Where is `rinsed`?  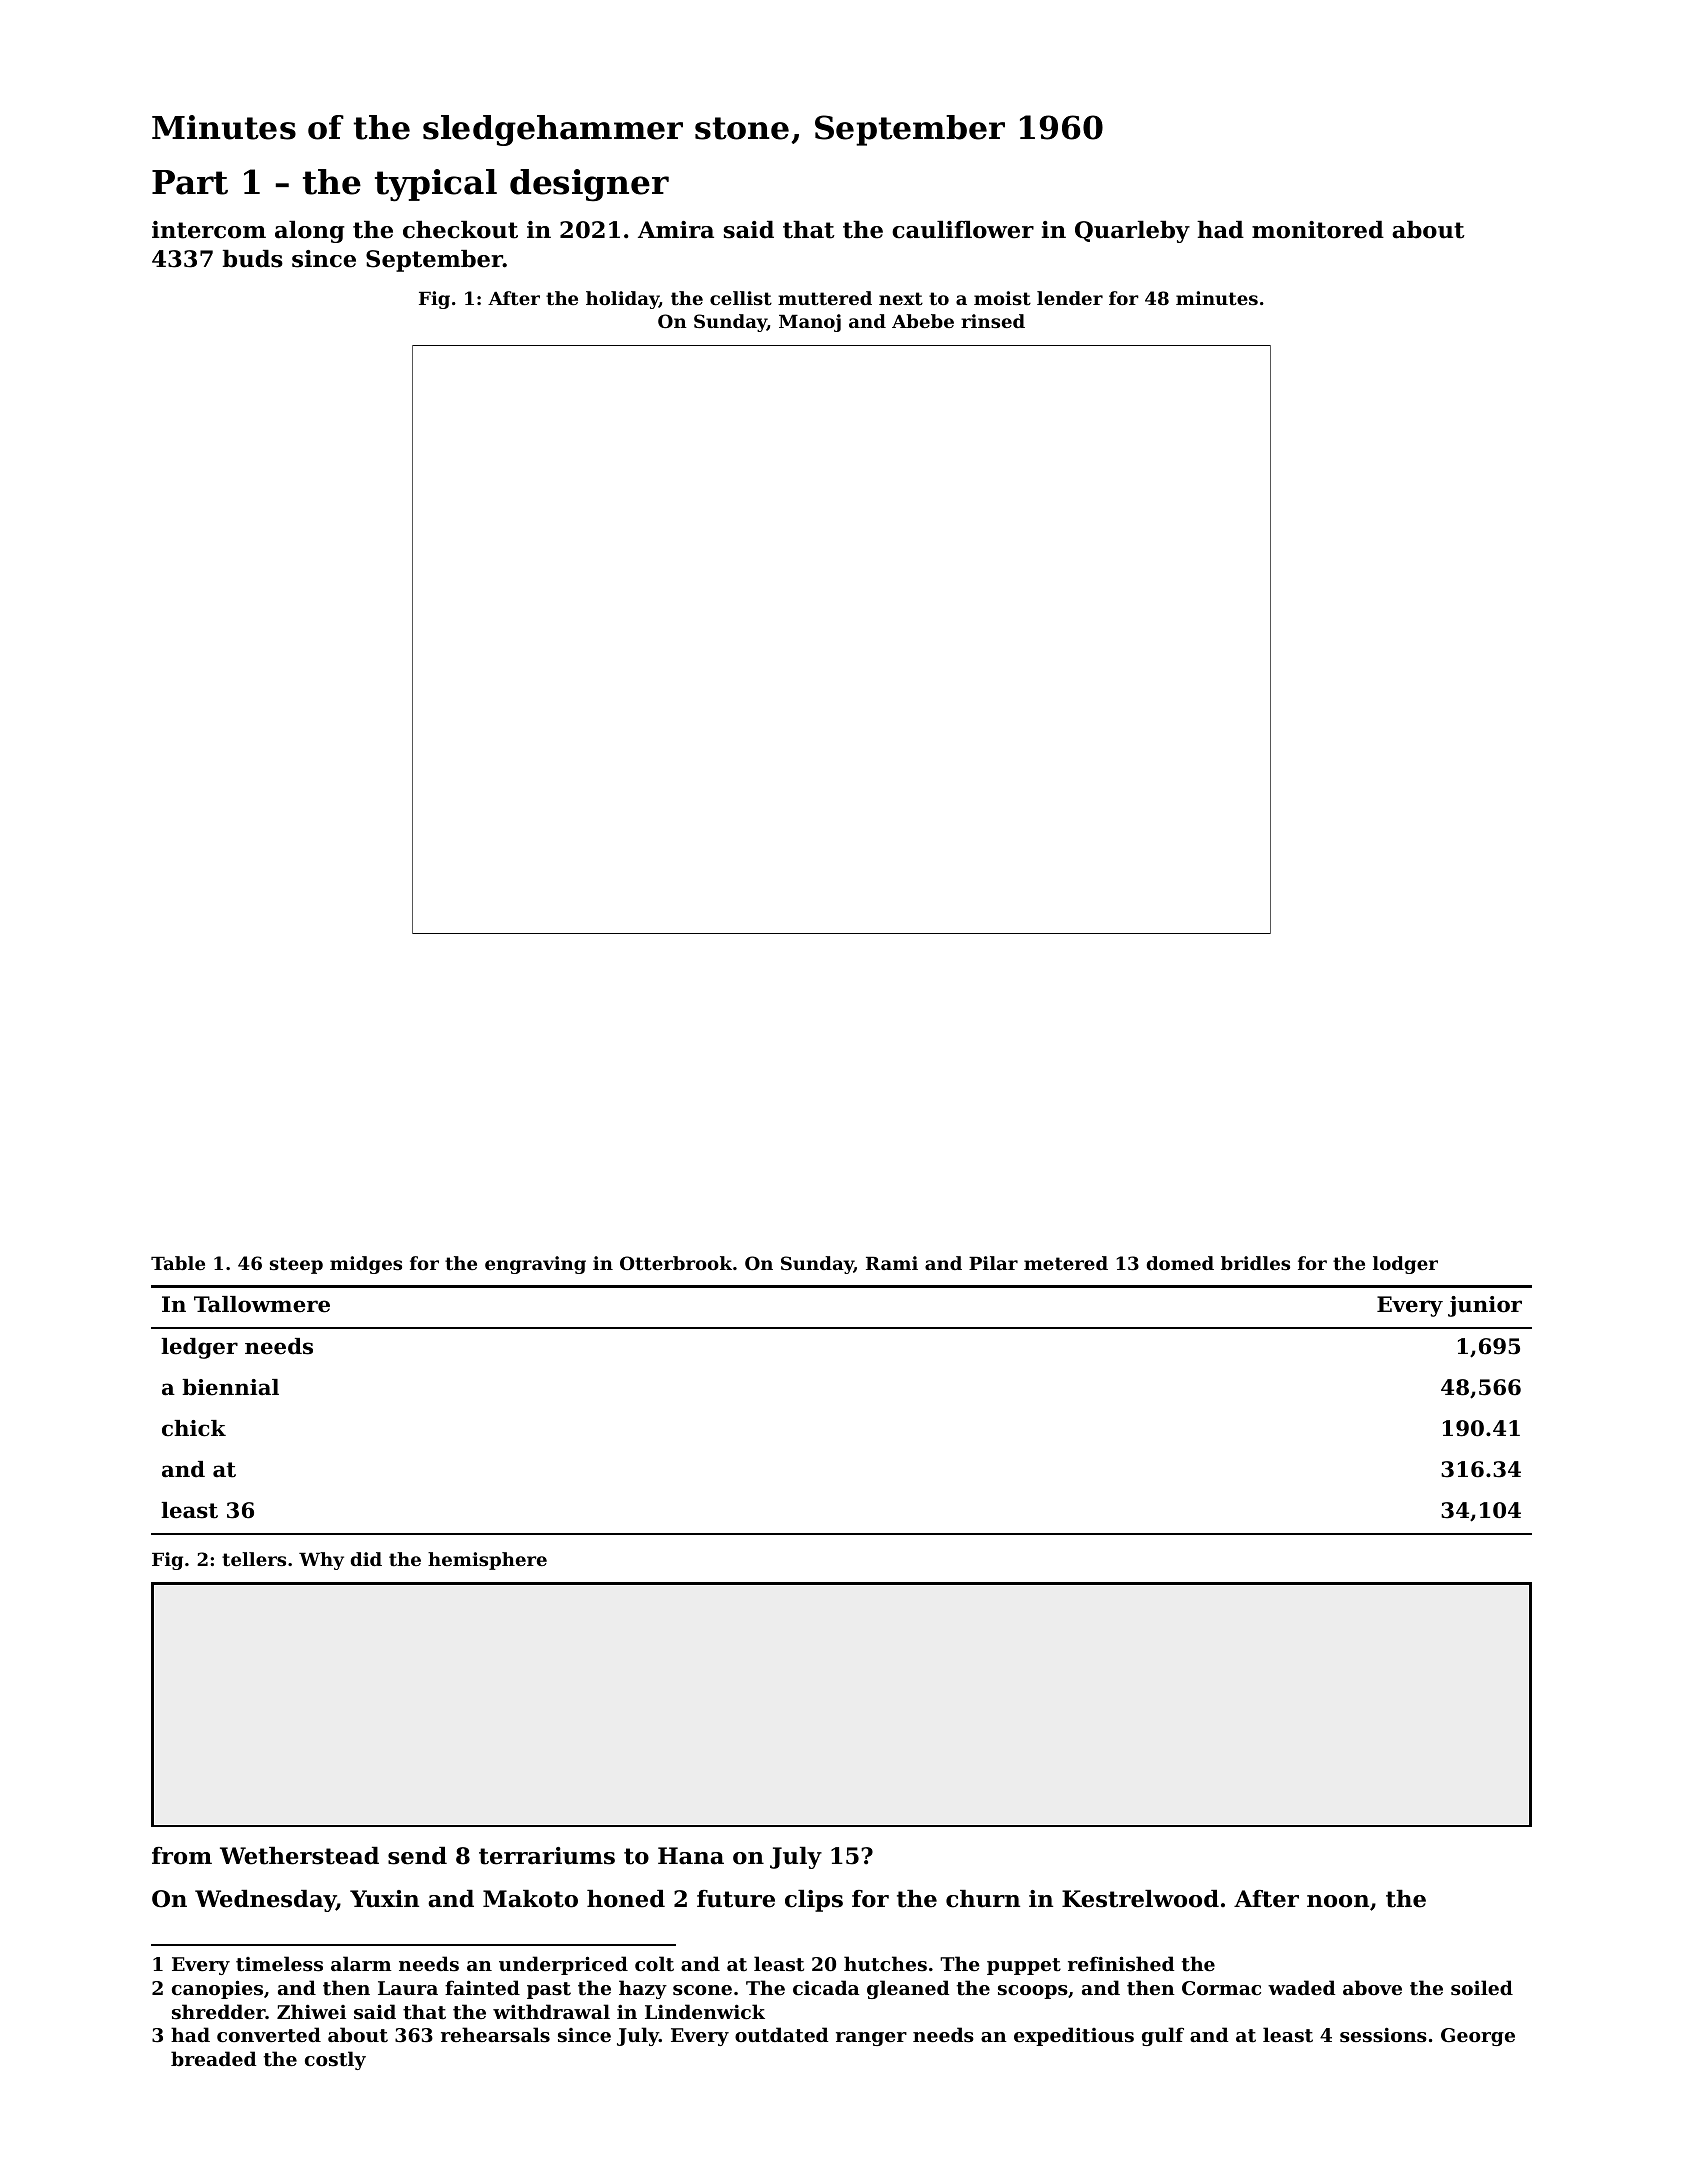 rinsed is located at coordinates (993, 321).
